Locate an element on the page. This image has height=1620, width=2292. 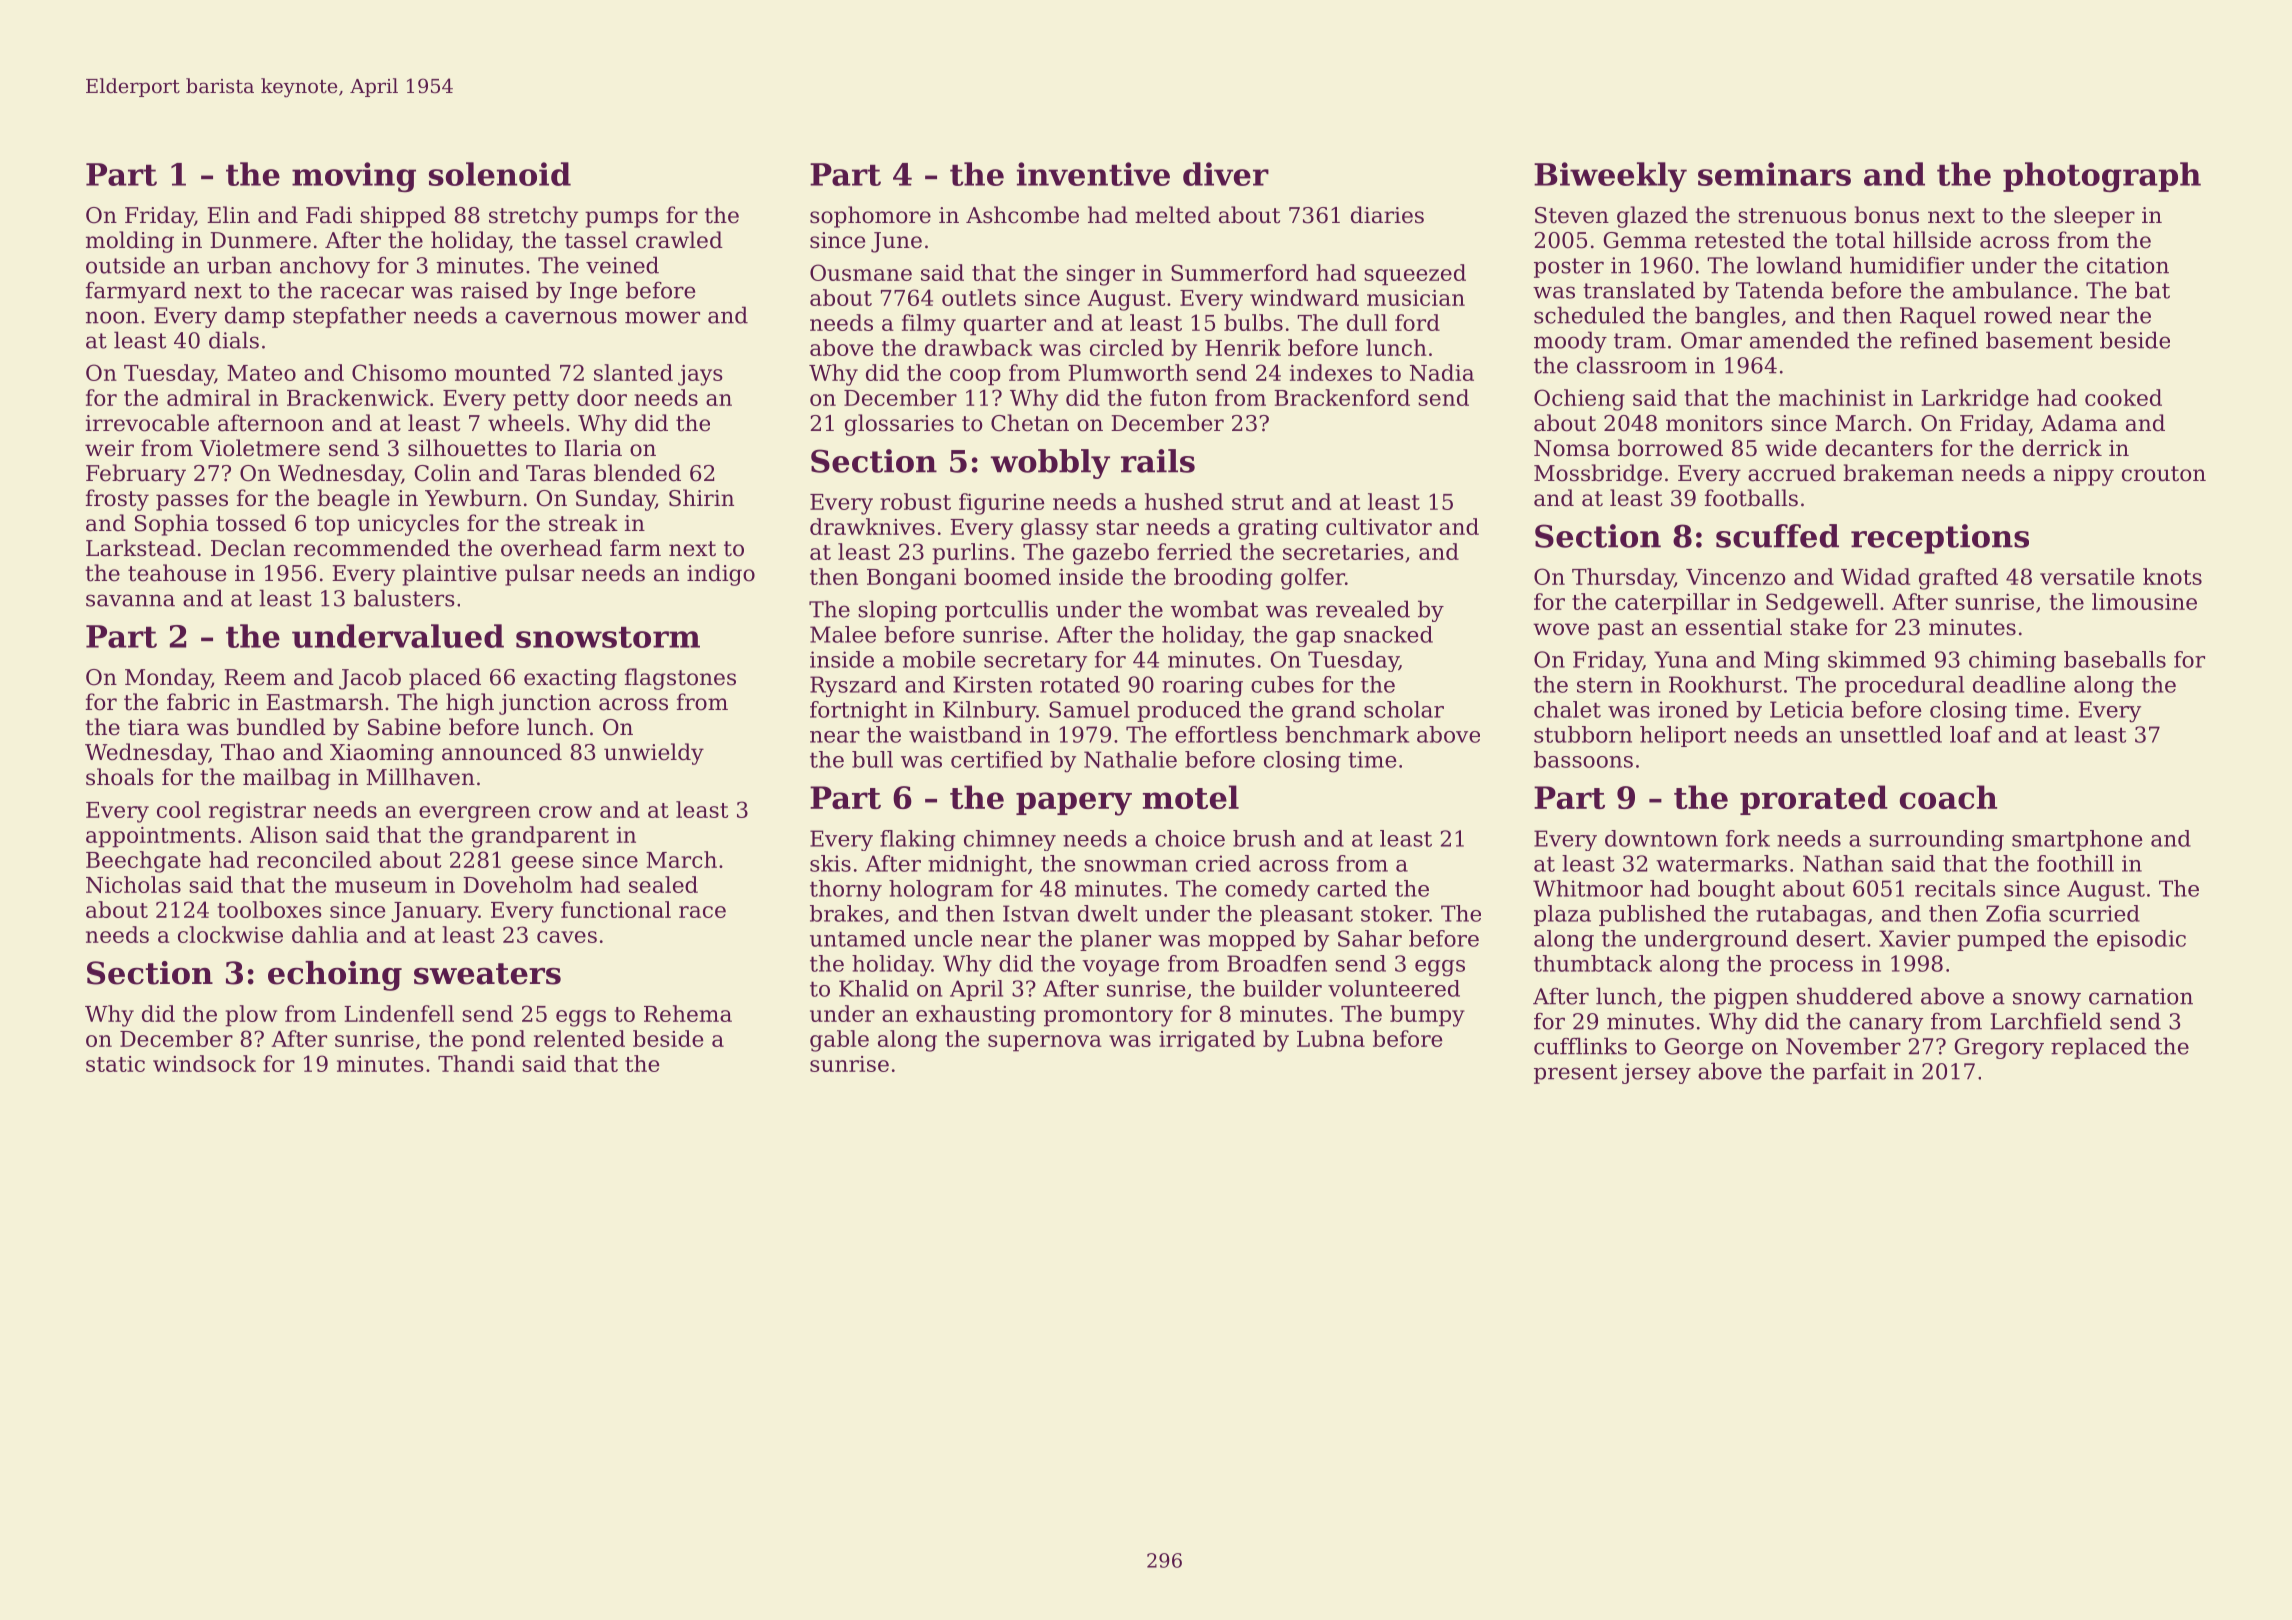
reconciled is located at coordinates (314, 859).
